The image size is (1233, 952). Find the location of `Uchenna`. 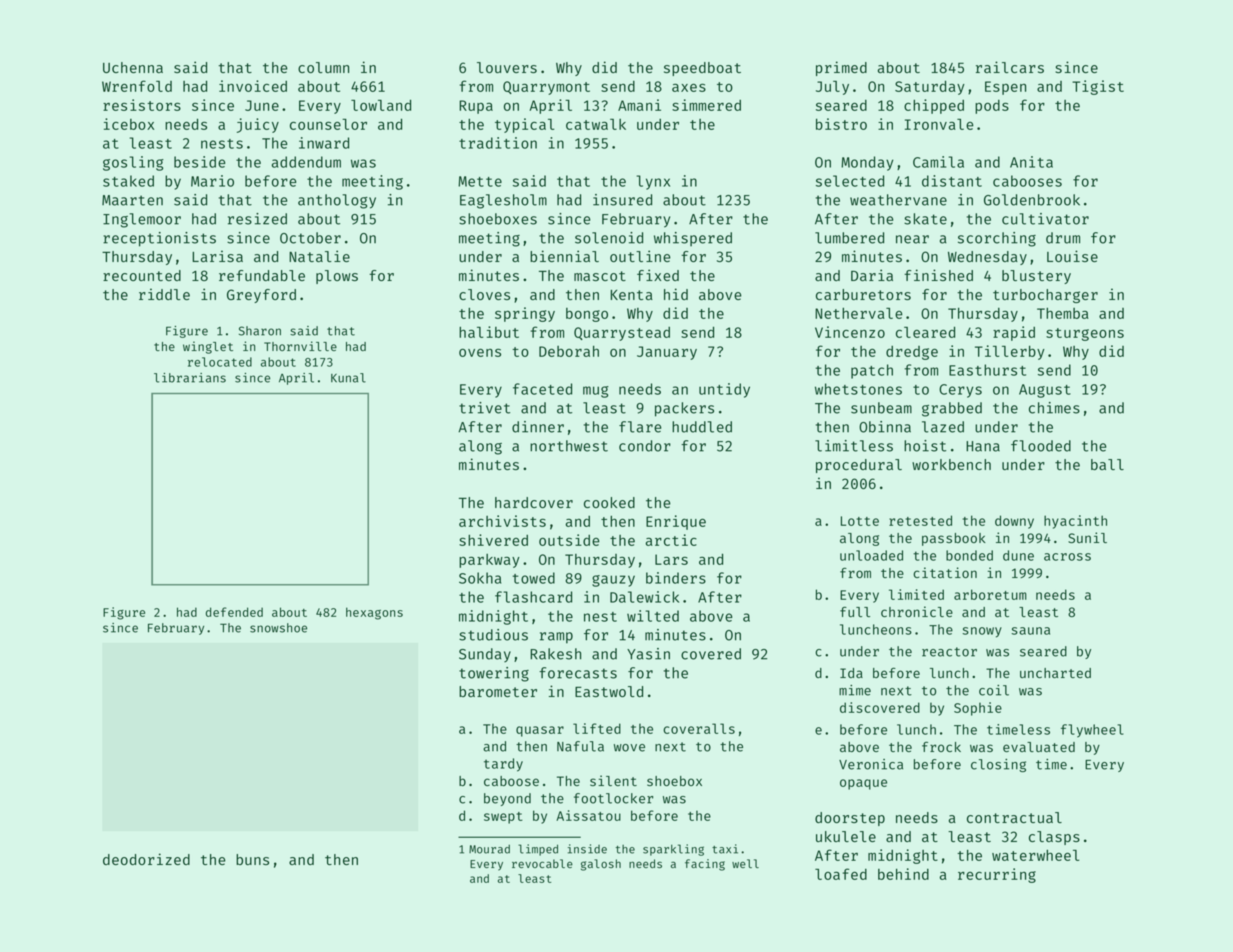

Uchenna is located at coordinates (133, 67).
